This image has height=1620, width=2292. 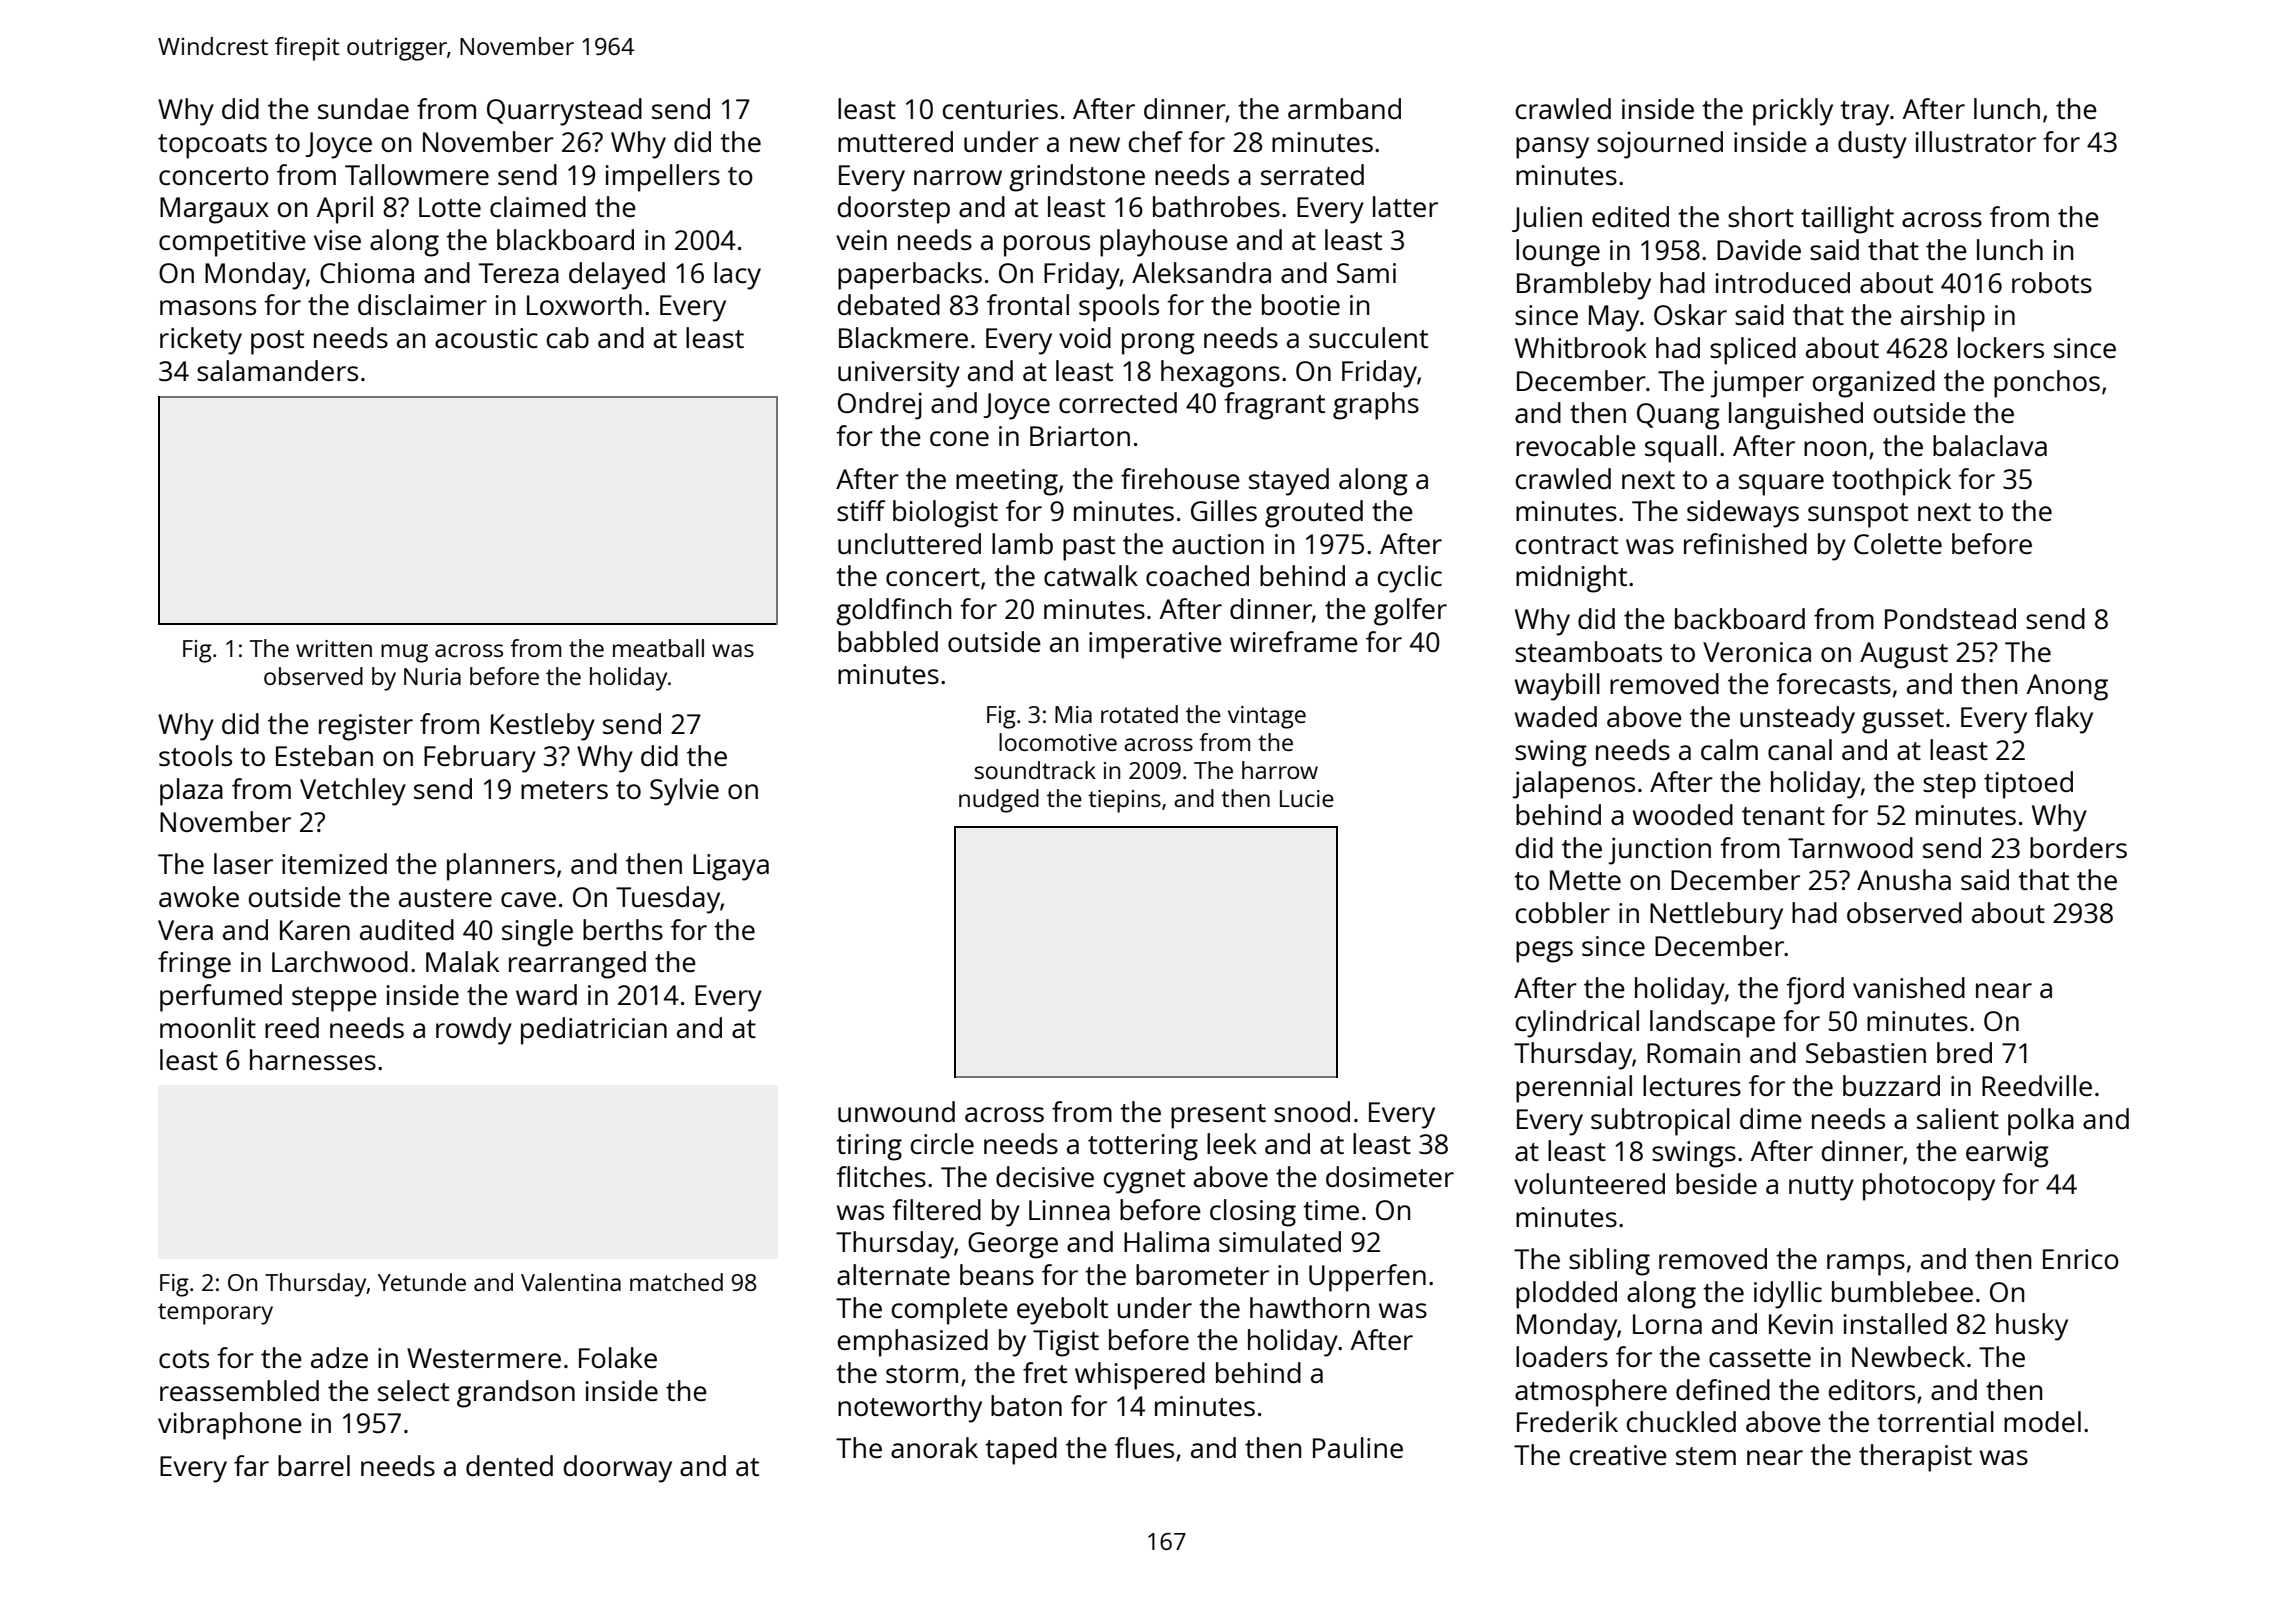 I want to click on borders, so click(x=2078, y=847).
